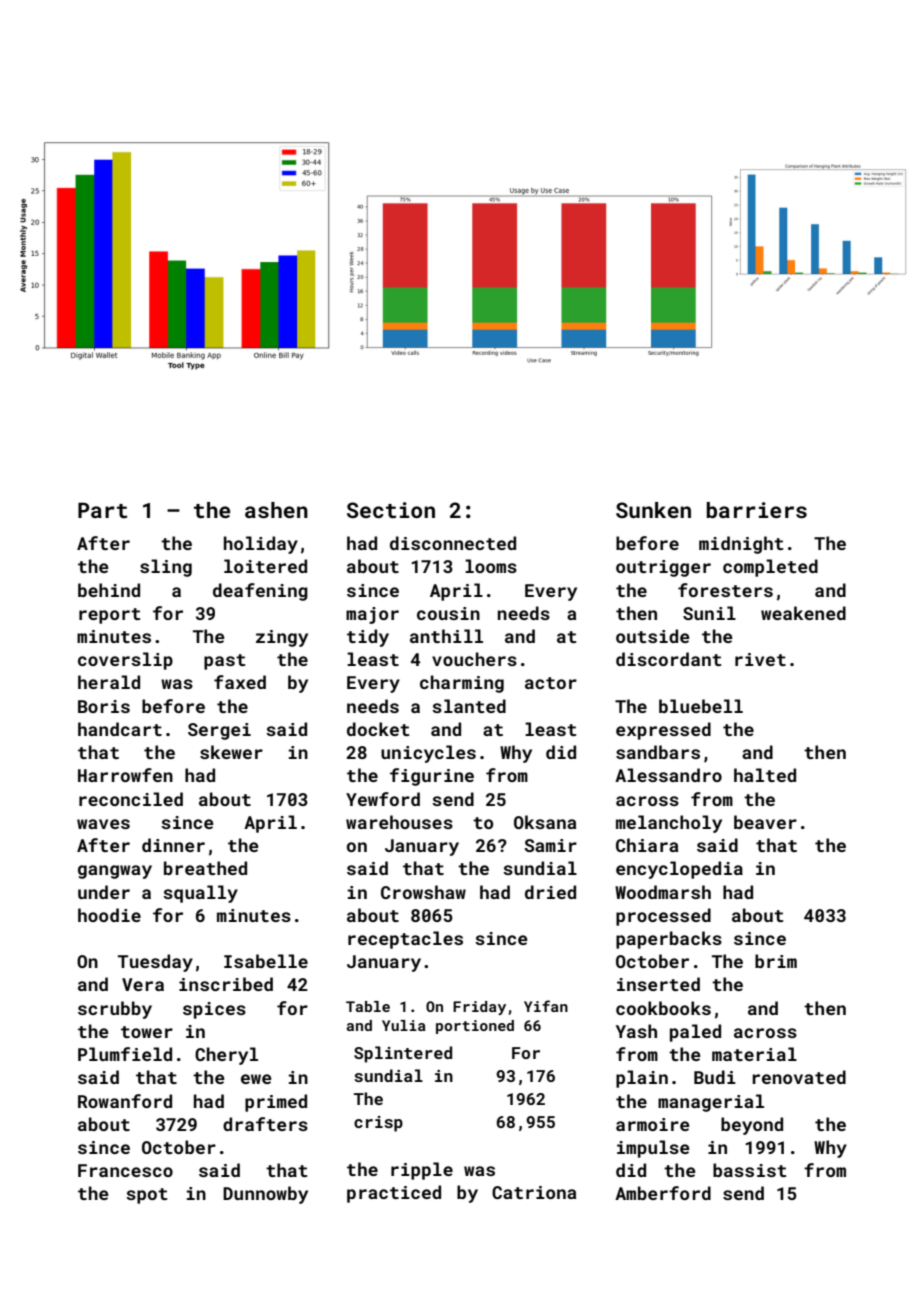 The width and height of the screenshot is (924, 1308). Describe the element at coordinates (266, 961) in the screenshot. I see `Isabelle` at that location.
